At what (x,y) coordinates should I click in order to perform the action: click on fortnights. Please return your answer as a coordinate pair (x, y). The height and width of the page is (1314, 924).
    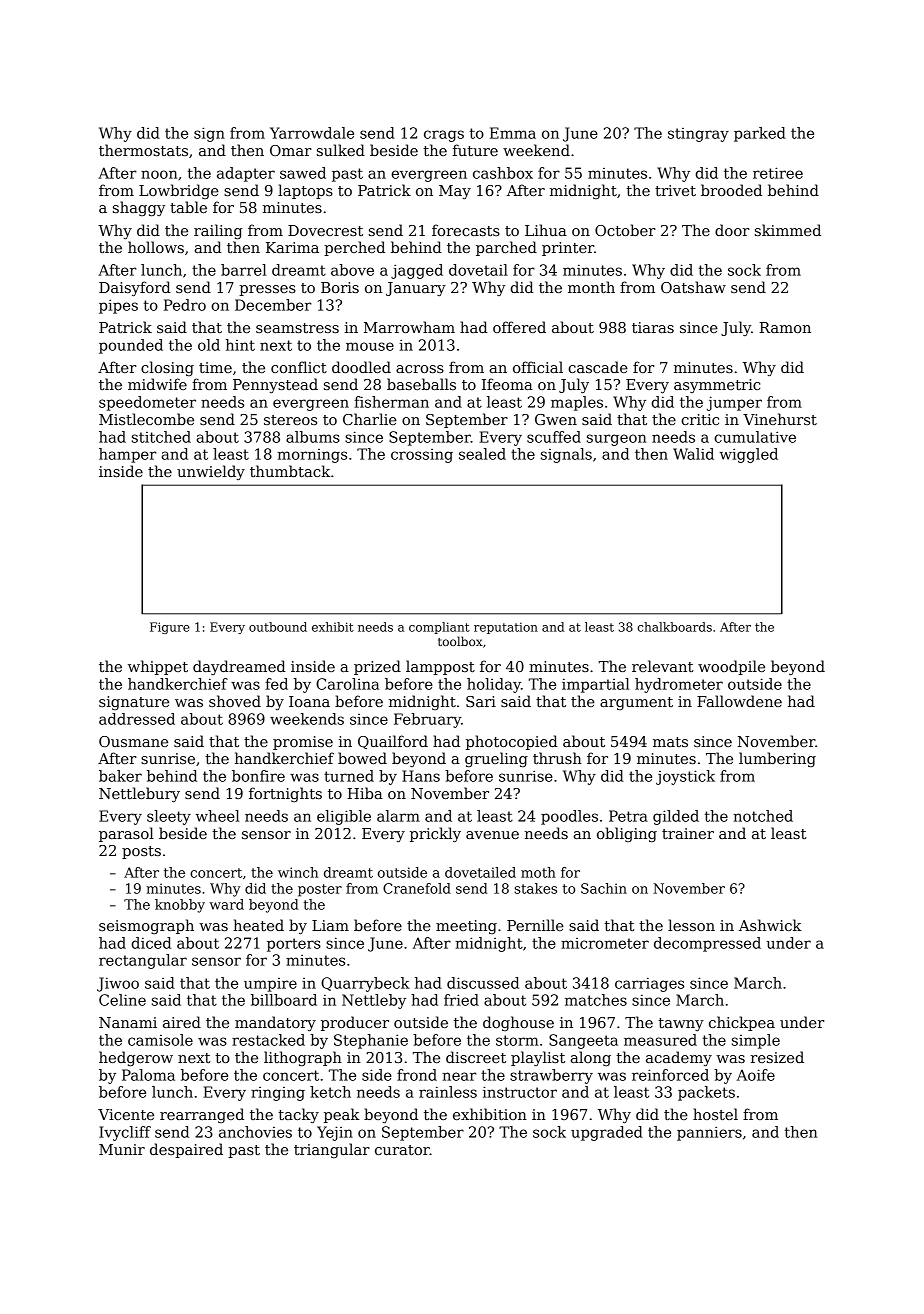
    Looking at the image, I should click on (285, 794).
